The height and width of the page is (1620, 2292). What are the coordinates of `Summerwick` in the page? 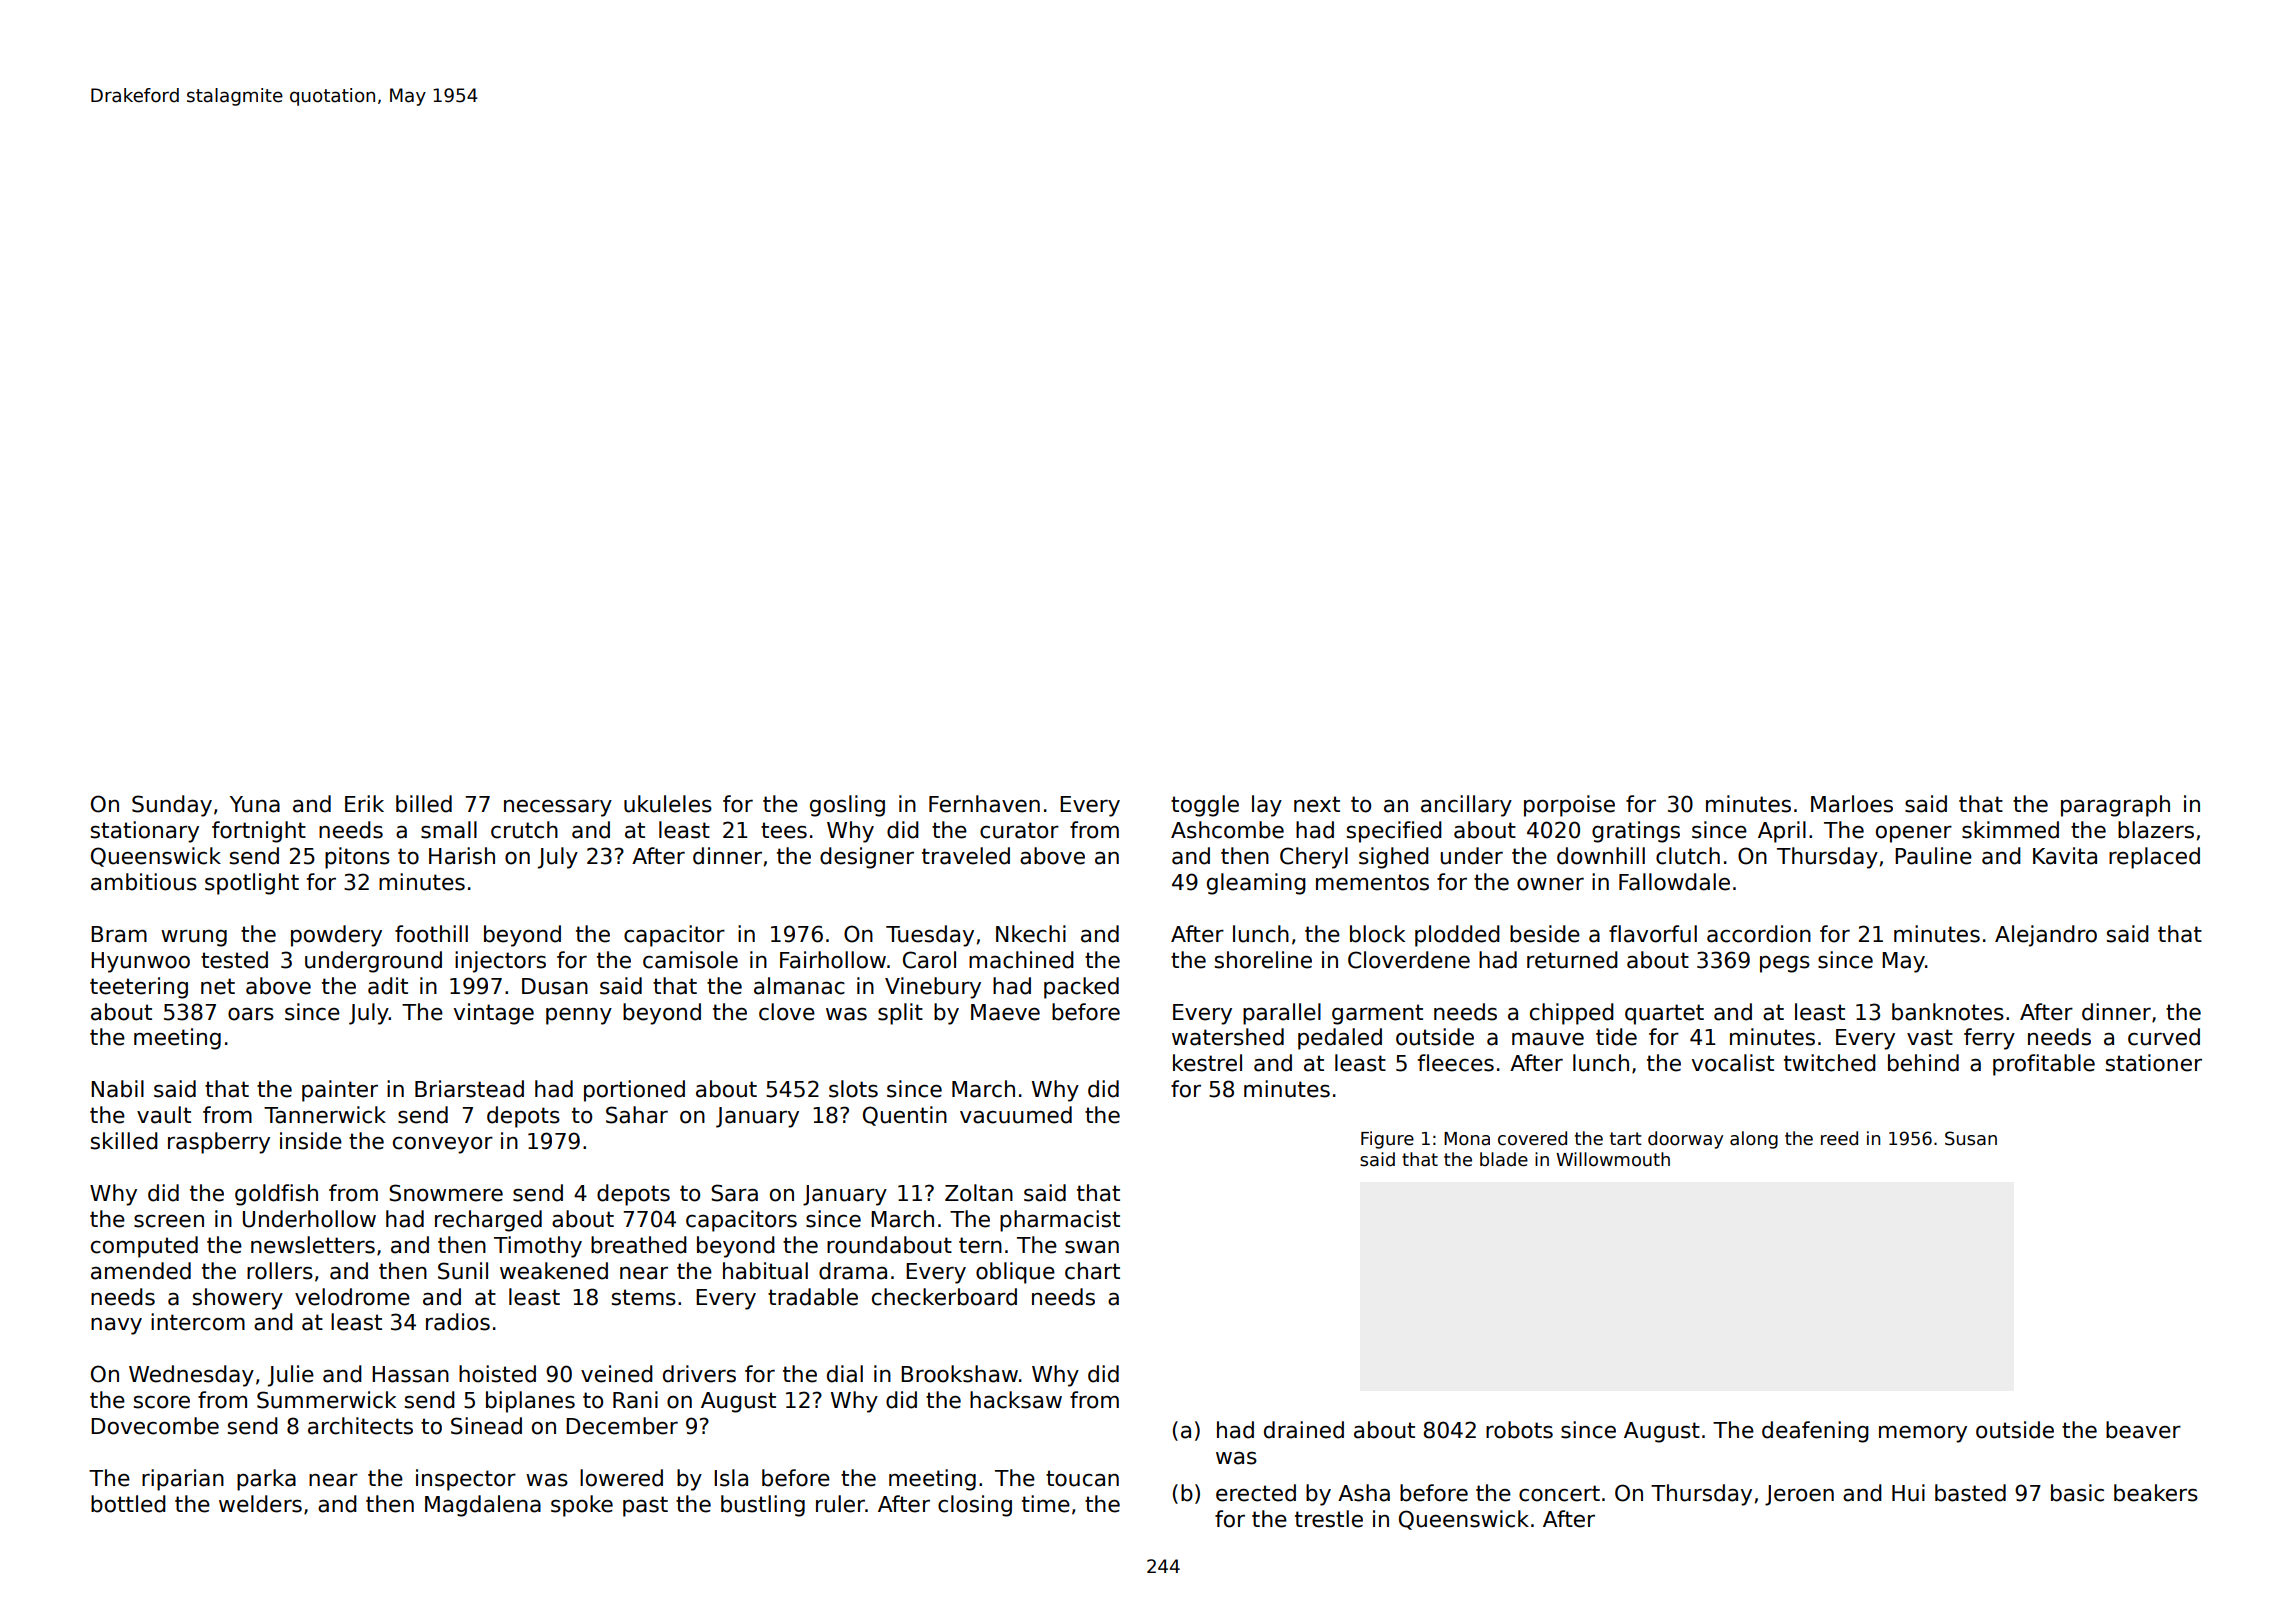 It's located at (326, 1400).
